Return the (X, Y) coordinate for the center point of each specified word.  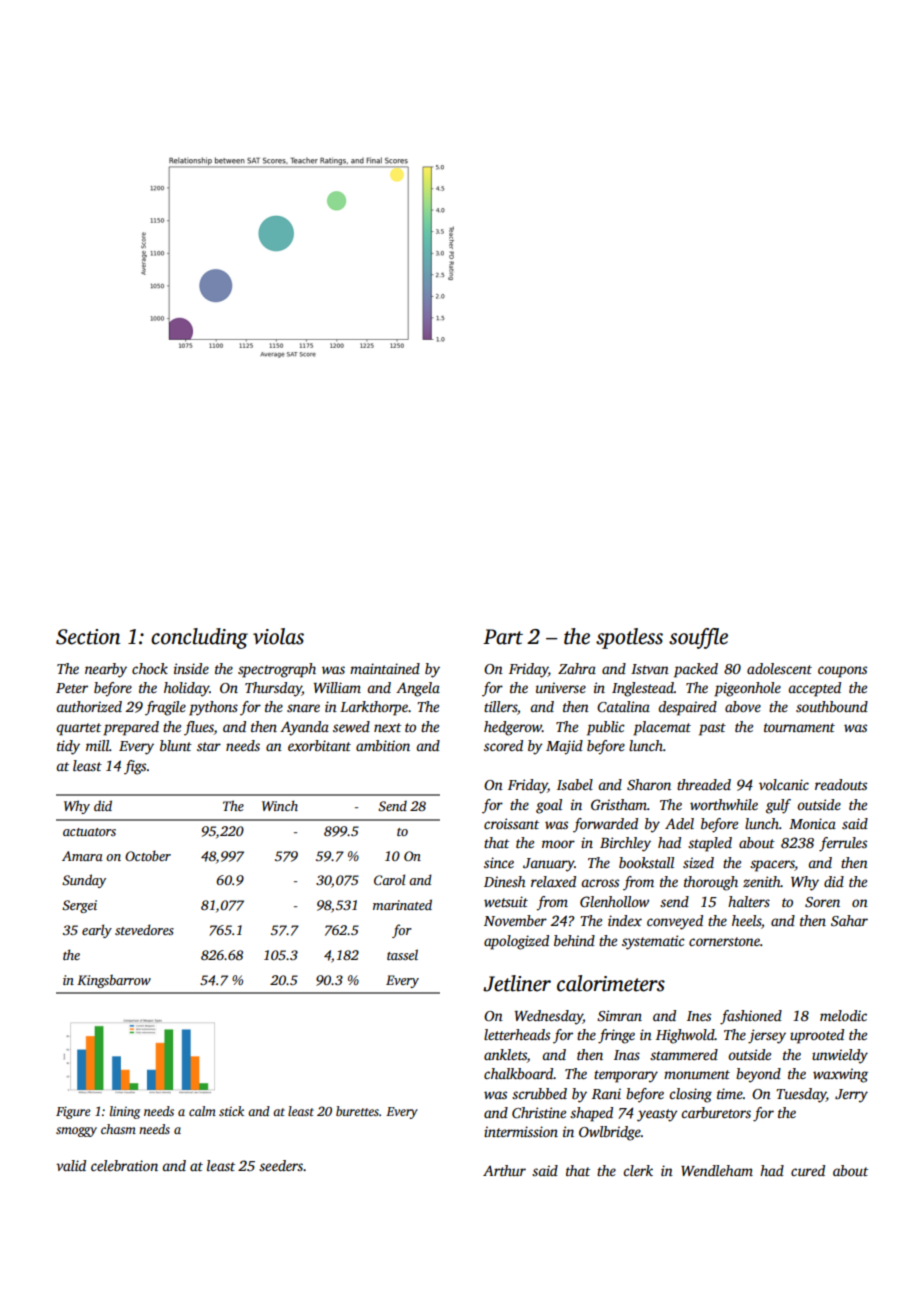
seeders (281, 1165)
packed (696, 670)
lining (125, 1112)
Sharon (649, 784)
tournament (799, 727)
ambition (383, 745)
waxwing (840, 1075)
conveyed (675, 922)
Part (503, 637)
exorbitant (319, 745)
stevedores (144, 929)
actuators (89, 832)
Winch (280, 805)
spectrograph (277, 670)
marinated (402, 904)
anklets (505, 1054)
